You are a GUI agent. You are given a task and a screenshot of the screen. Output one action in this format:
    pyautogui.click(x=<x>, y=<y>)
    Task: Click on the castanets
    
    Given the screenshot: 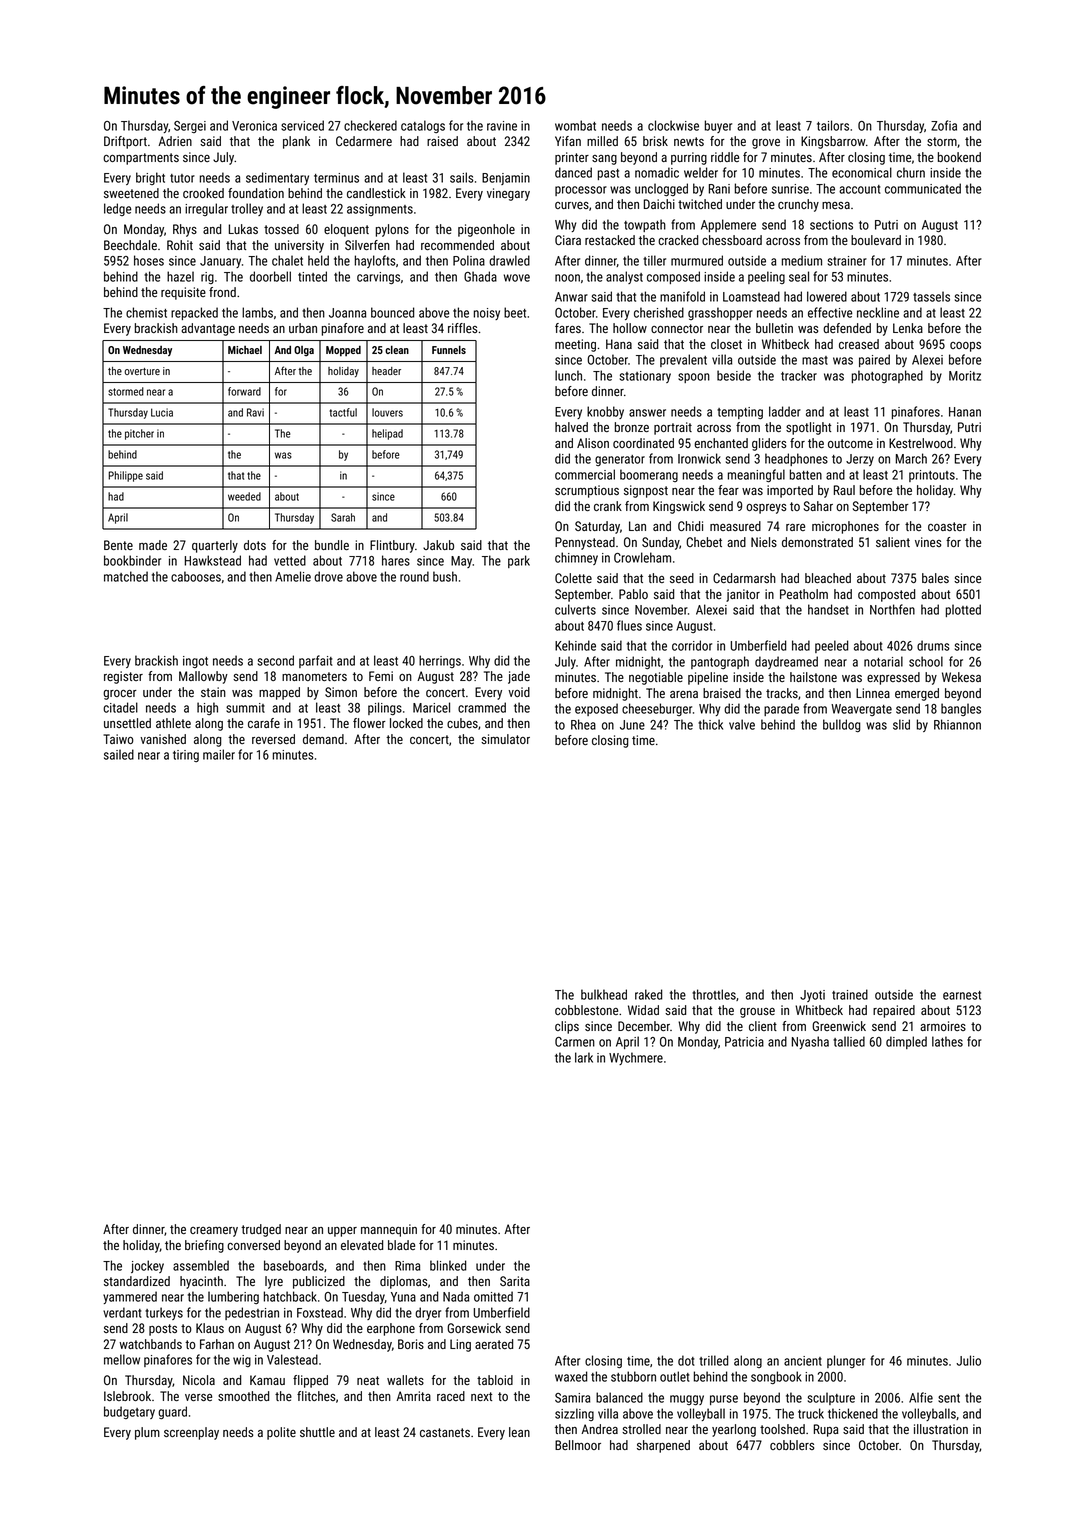 What is the action you would take?
    pyautogui.click(x=445, y=1432)
